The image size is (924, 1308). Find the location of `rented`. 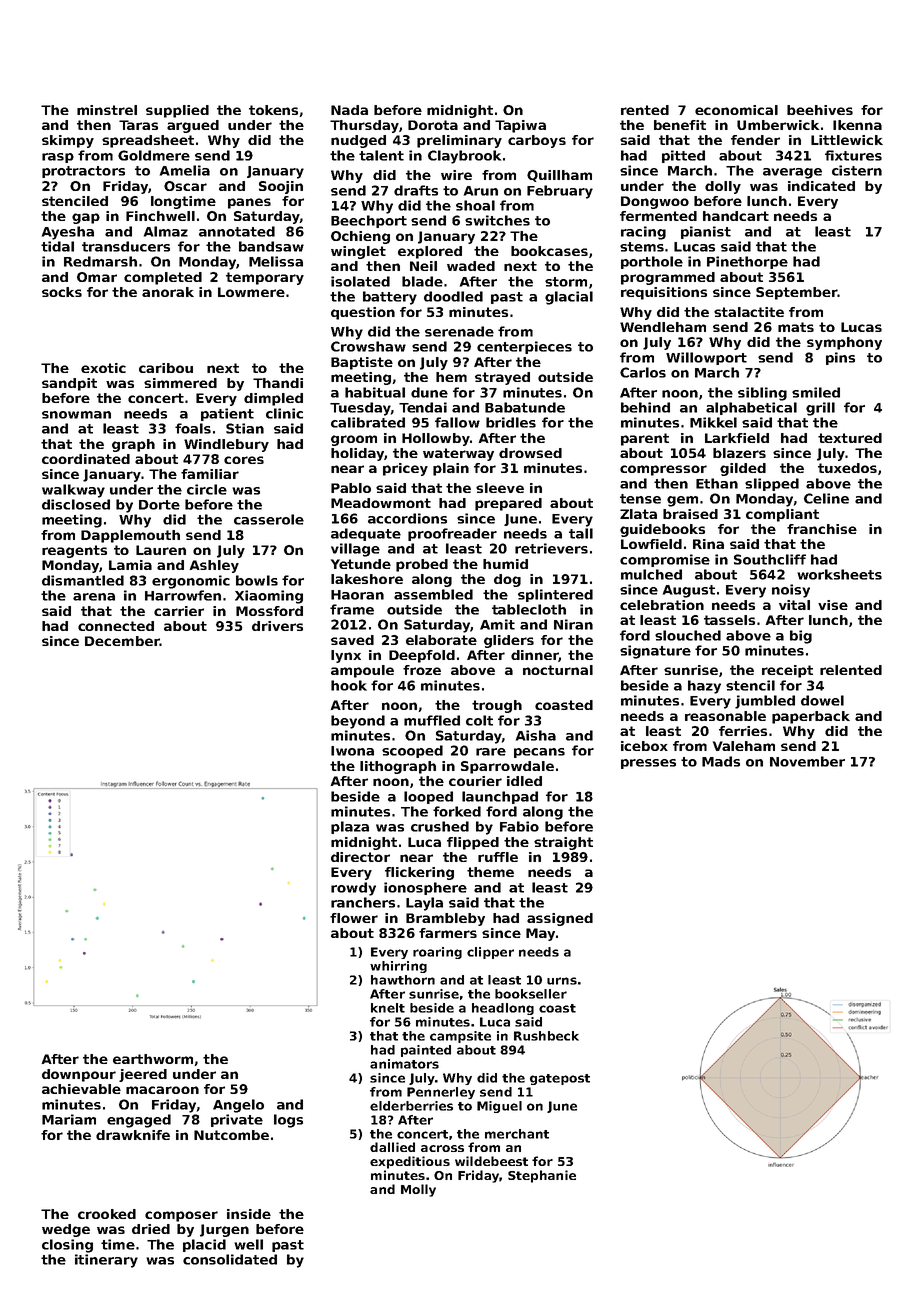

rented is located at coordinates (645, 110).
